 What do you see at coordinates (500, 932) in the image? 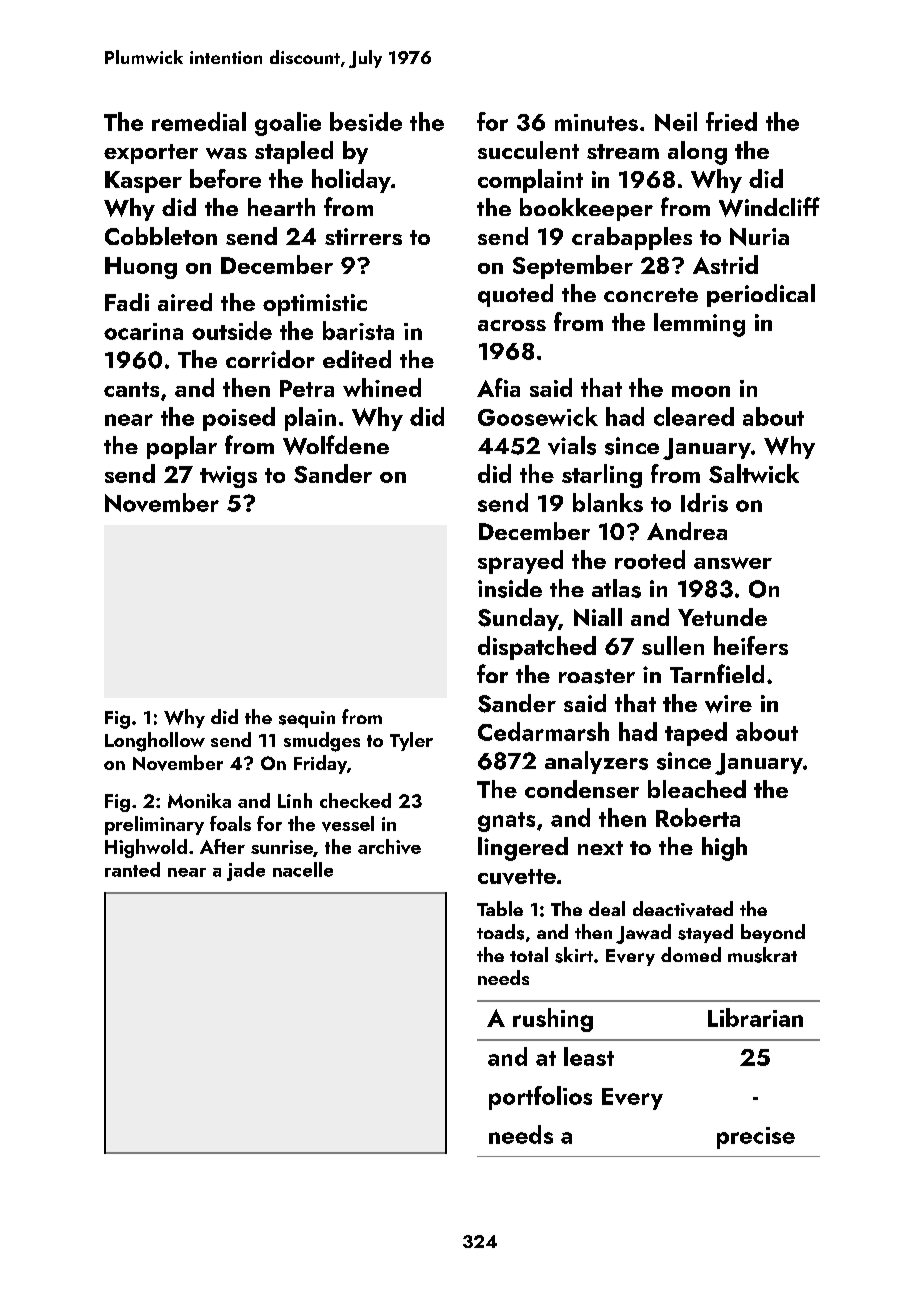
I see `toads` at bounding box center [500, 932].
